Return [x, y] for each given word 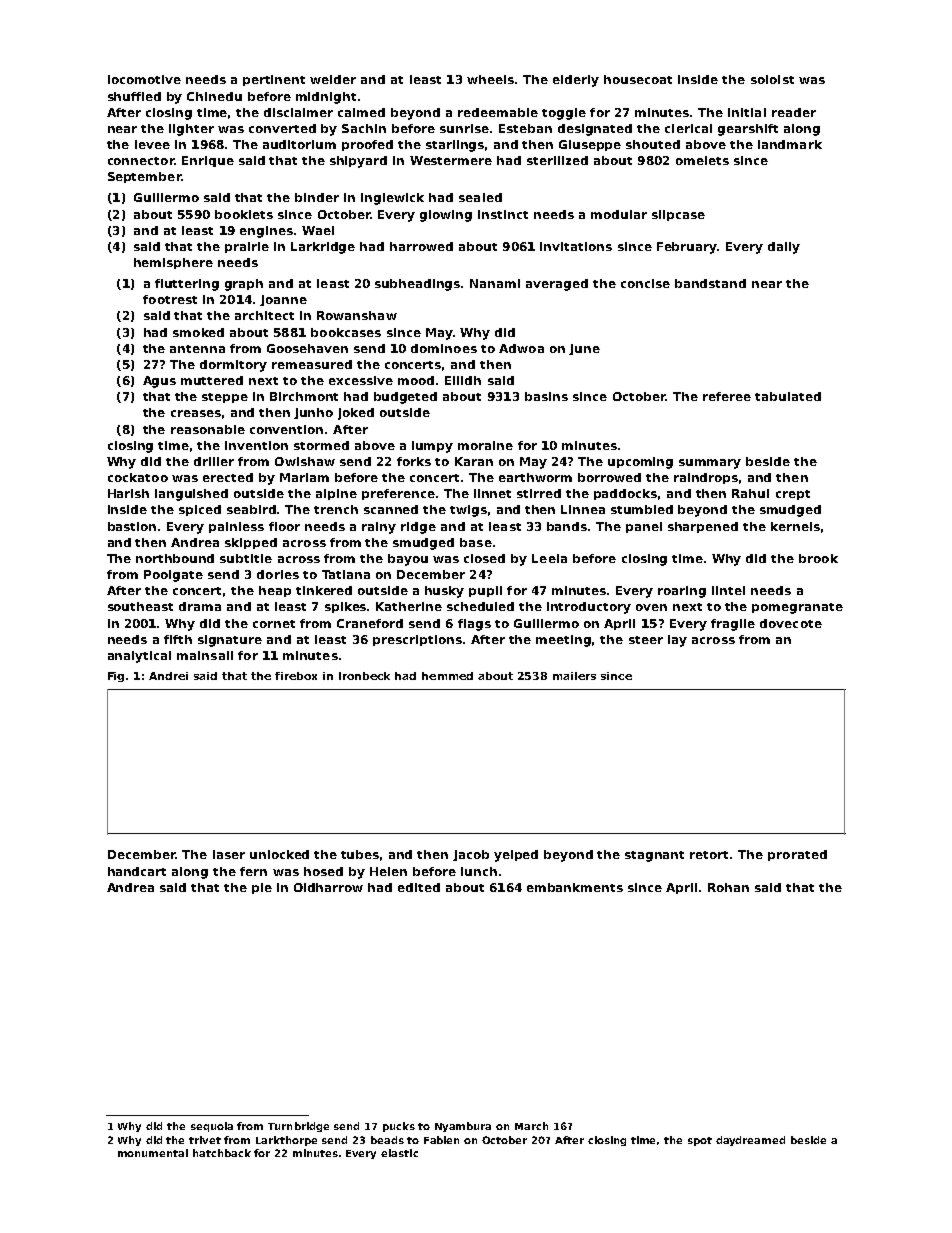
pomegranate [797, 608]
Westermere [451, 160]
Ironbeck [364, 676]
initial [747, 112]
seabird [251, 509]
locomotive [144, 79]
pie [262, 888]
